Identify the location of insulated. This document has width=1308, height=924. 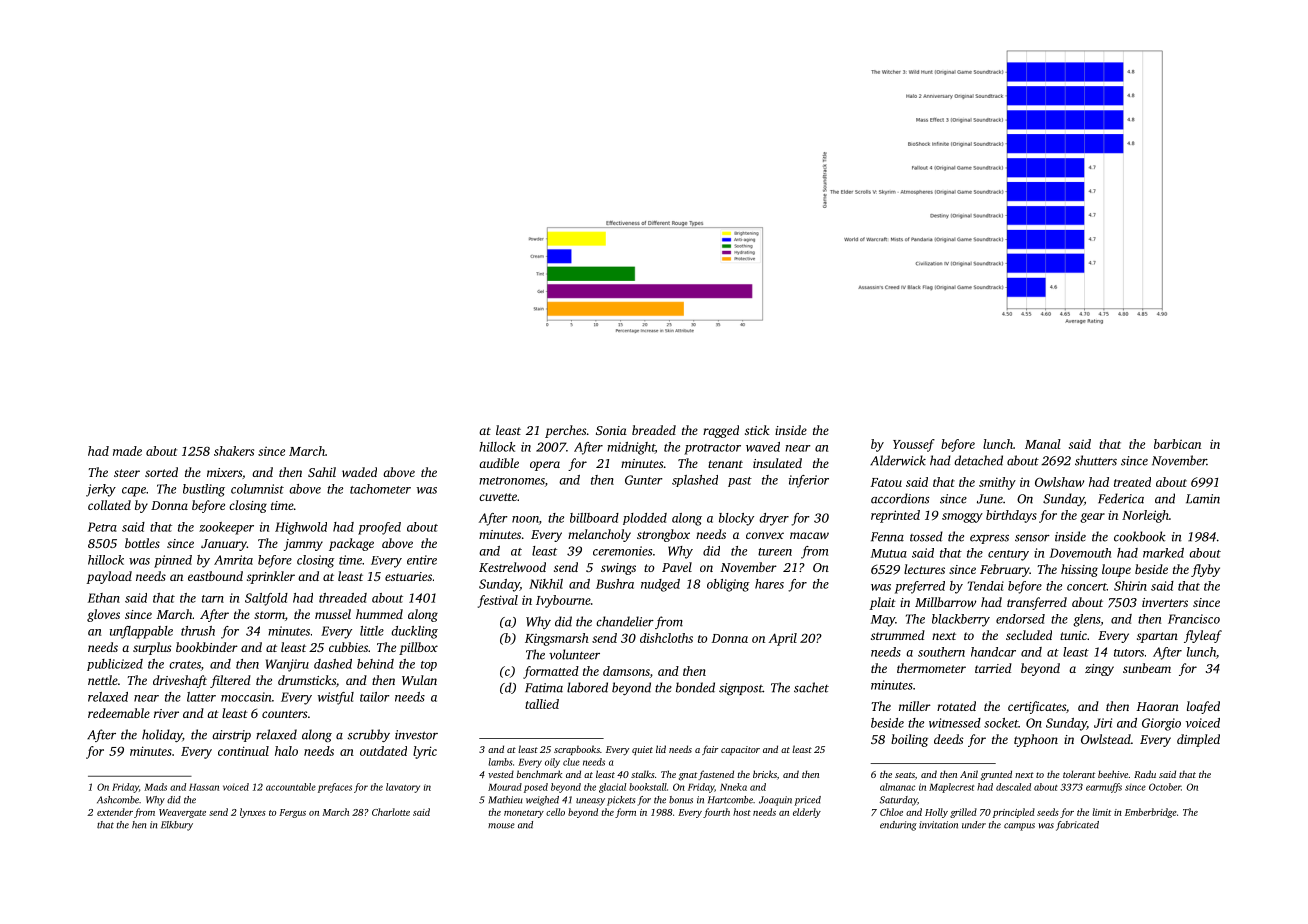
(777, 463).
